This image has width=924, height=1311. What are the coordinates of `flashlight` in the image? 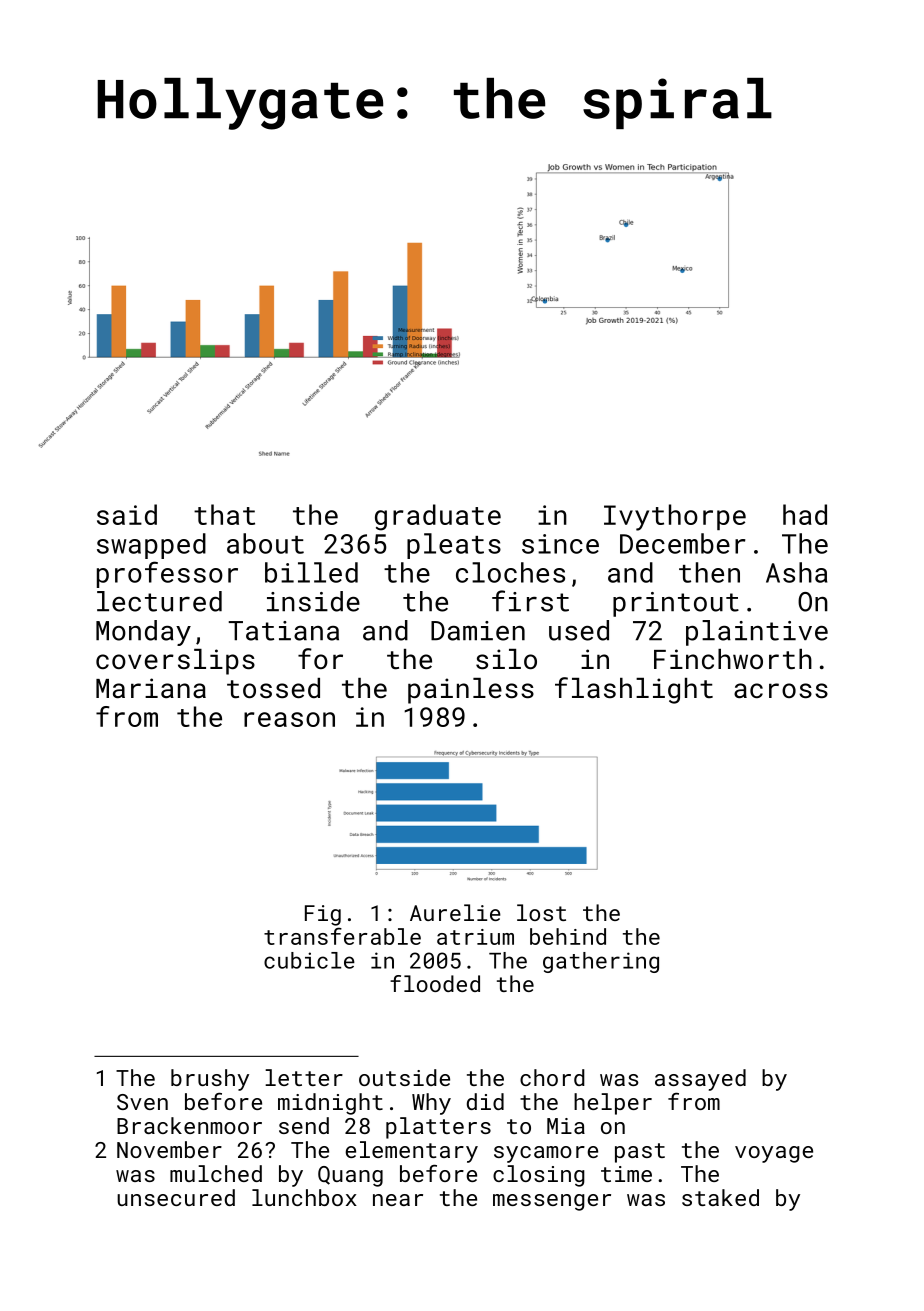 It's located at (634, 690).
